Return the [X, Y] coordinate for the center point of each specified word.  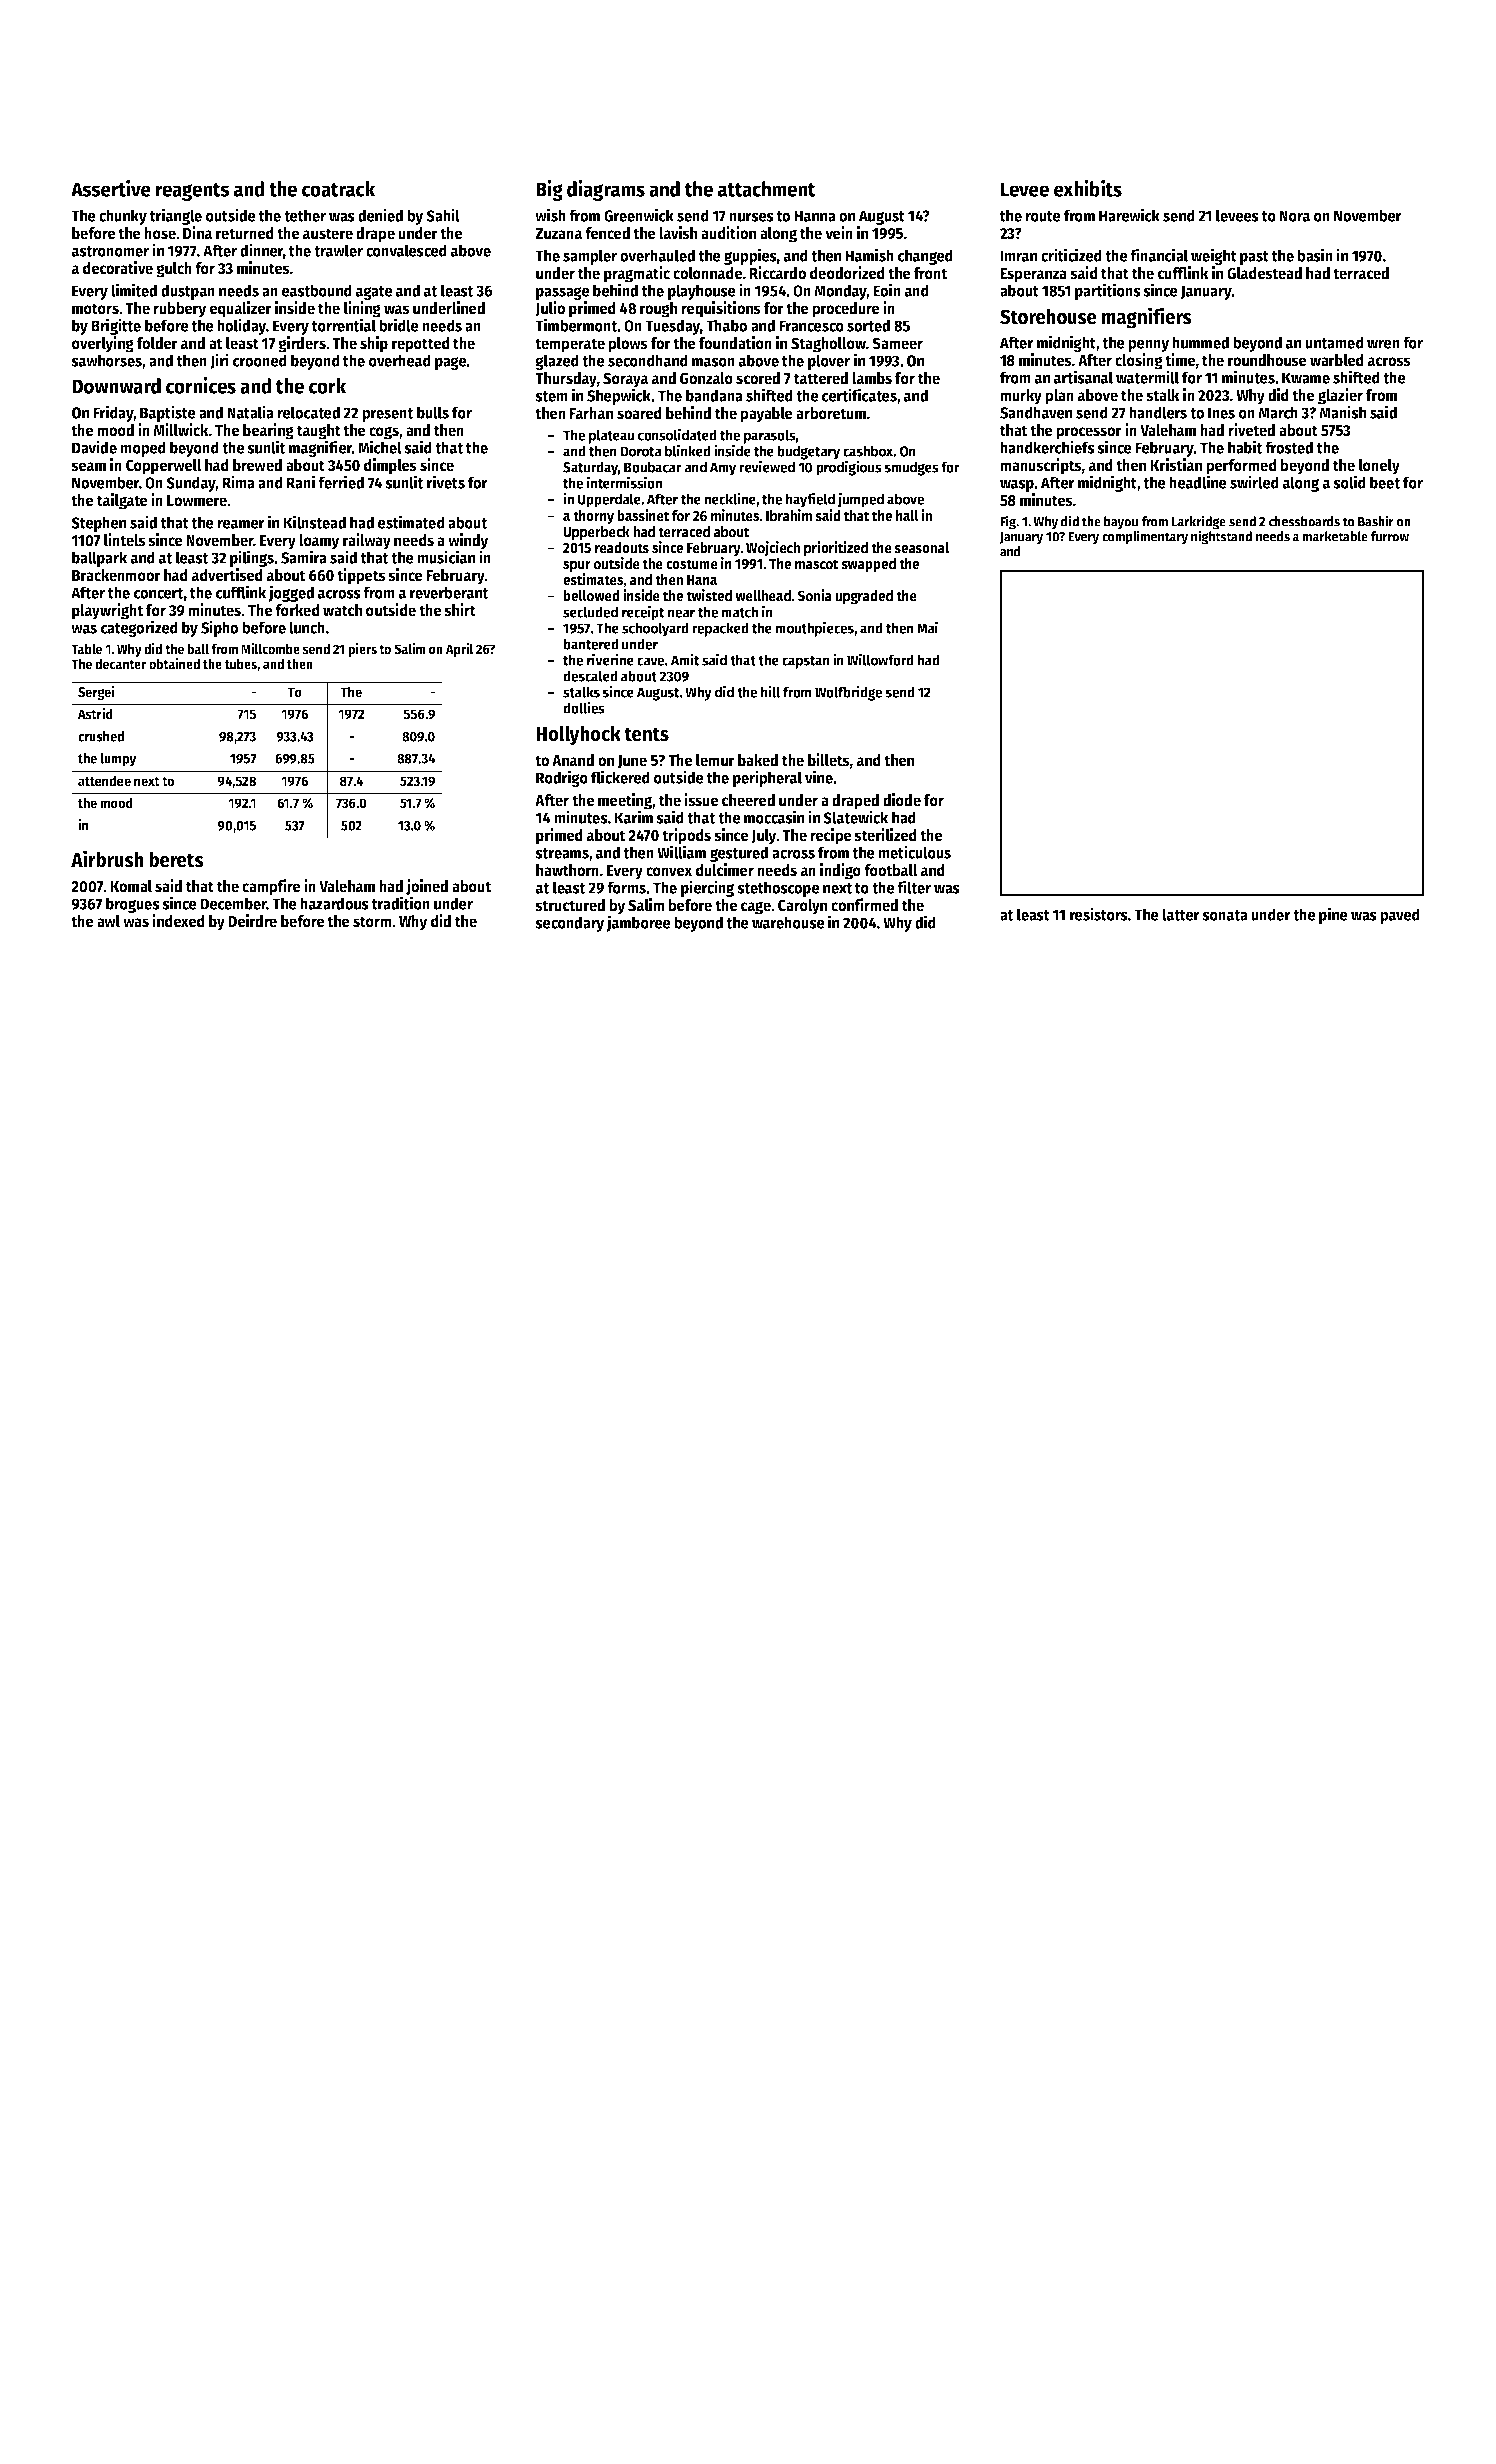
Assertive [111, 188]
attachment [767, 189]
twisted [709, 595]
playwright [107, 611]
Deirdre [252, 921]
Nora [1294, 216]
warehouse [788, 922]
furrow [1390, 536]
